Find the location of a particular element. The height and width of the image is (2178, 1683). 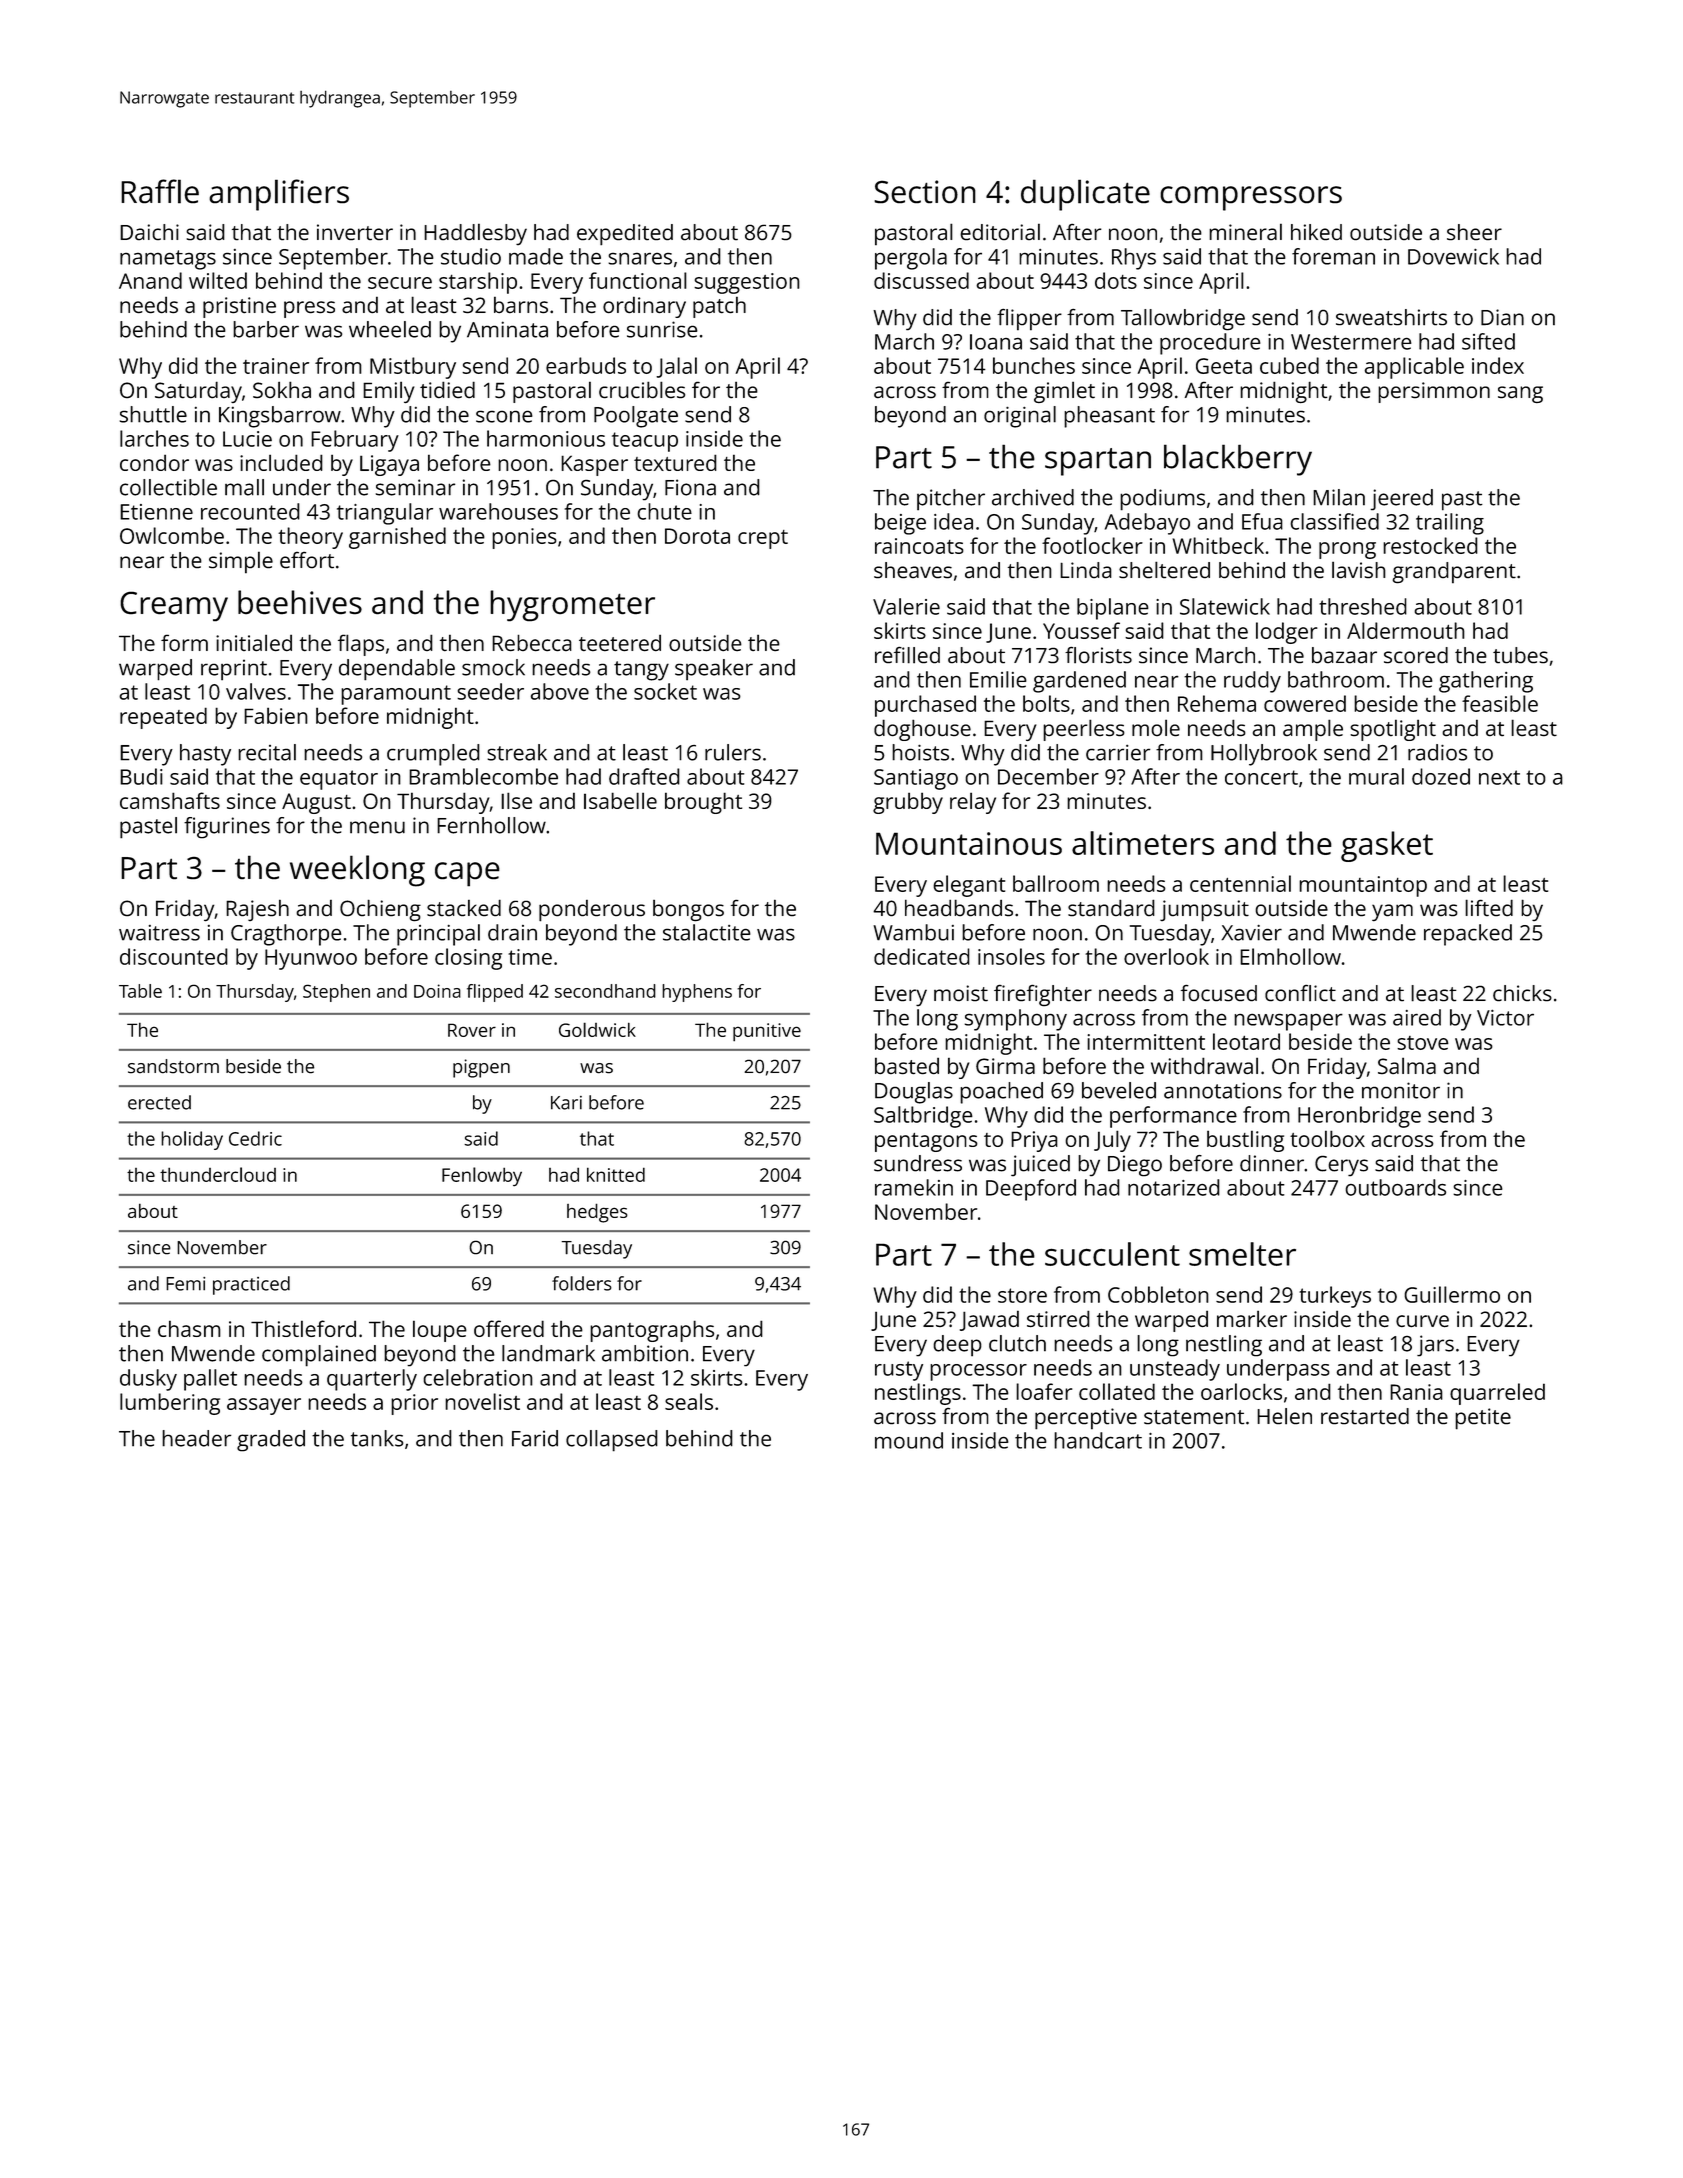

Fenlowby is located at coordinates (482, 1177).
